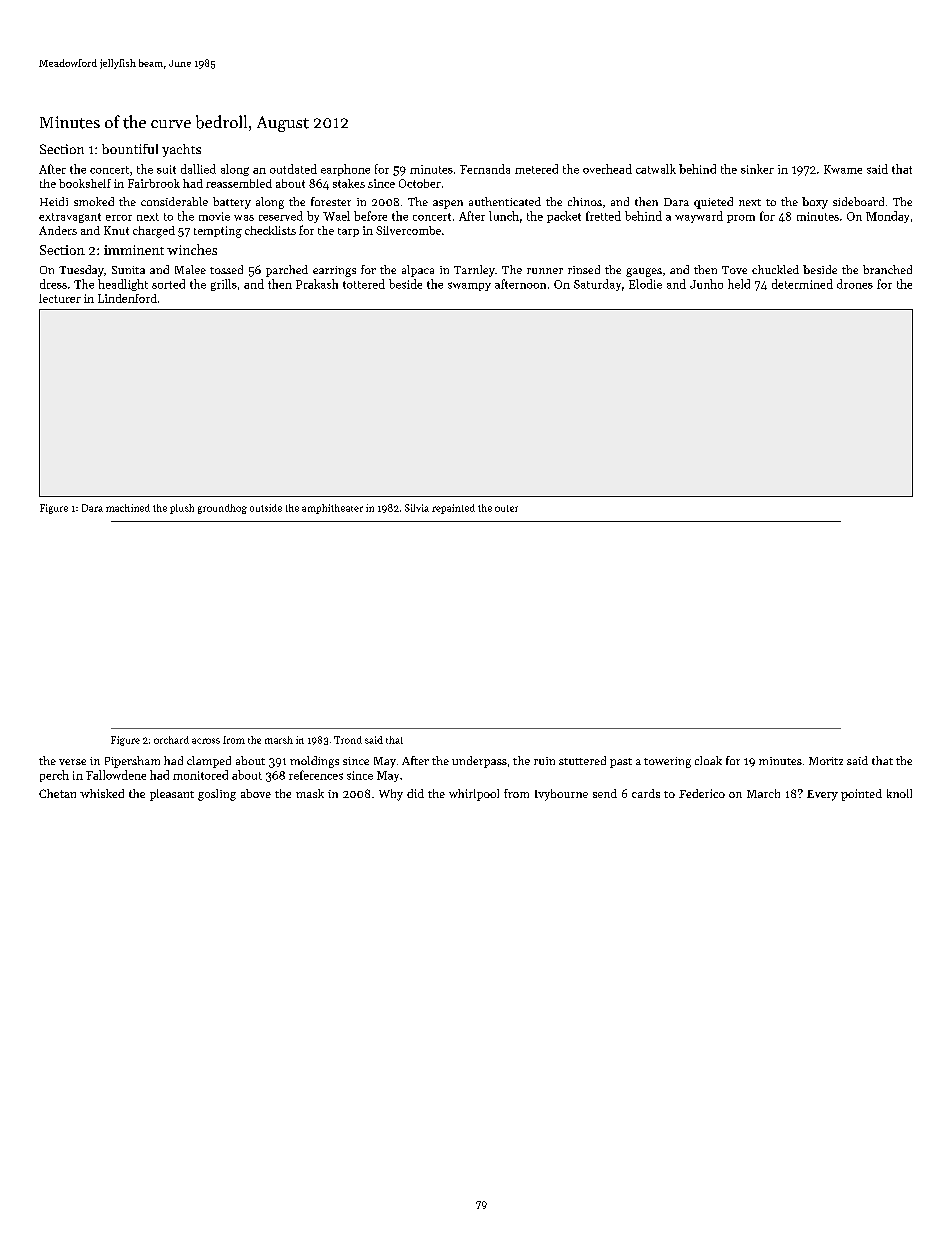 The width and height of the page is (952, 1233). I want to click on tottered, so click(364, 284).
